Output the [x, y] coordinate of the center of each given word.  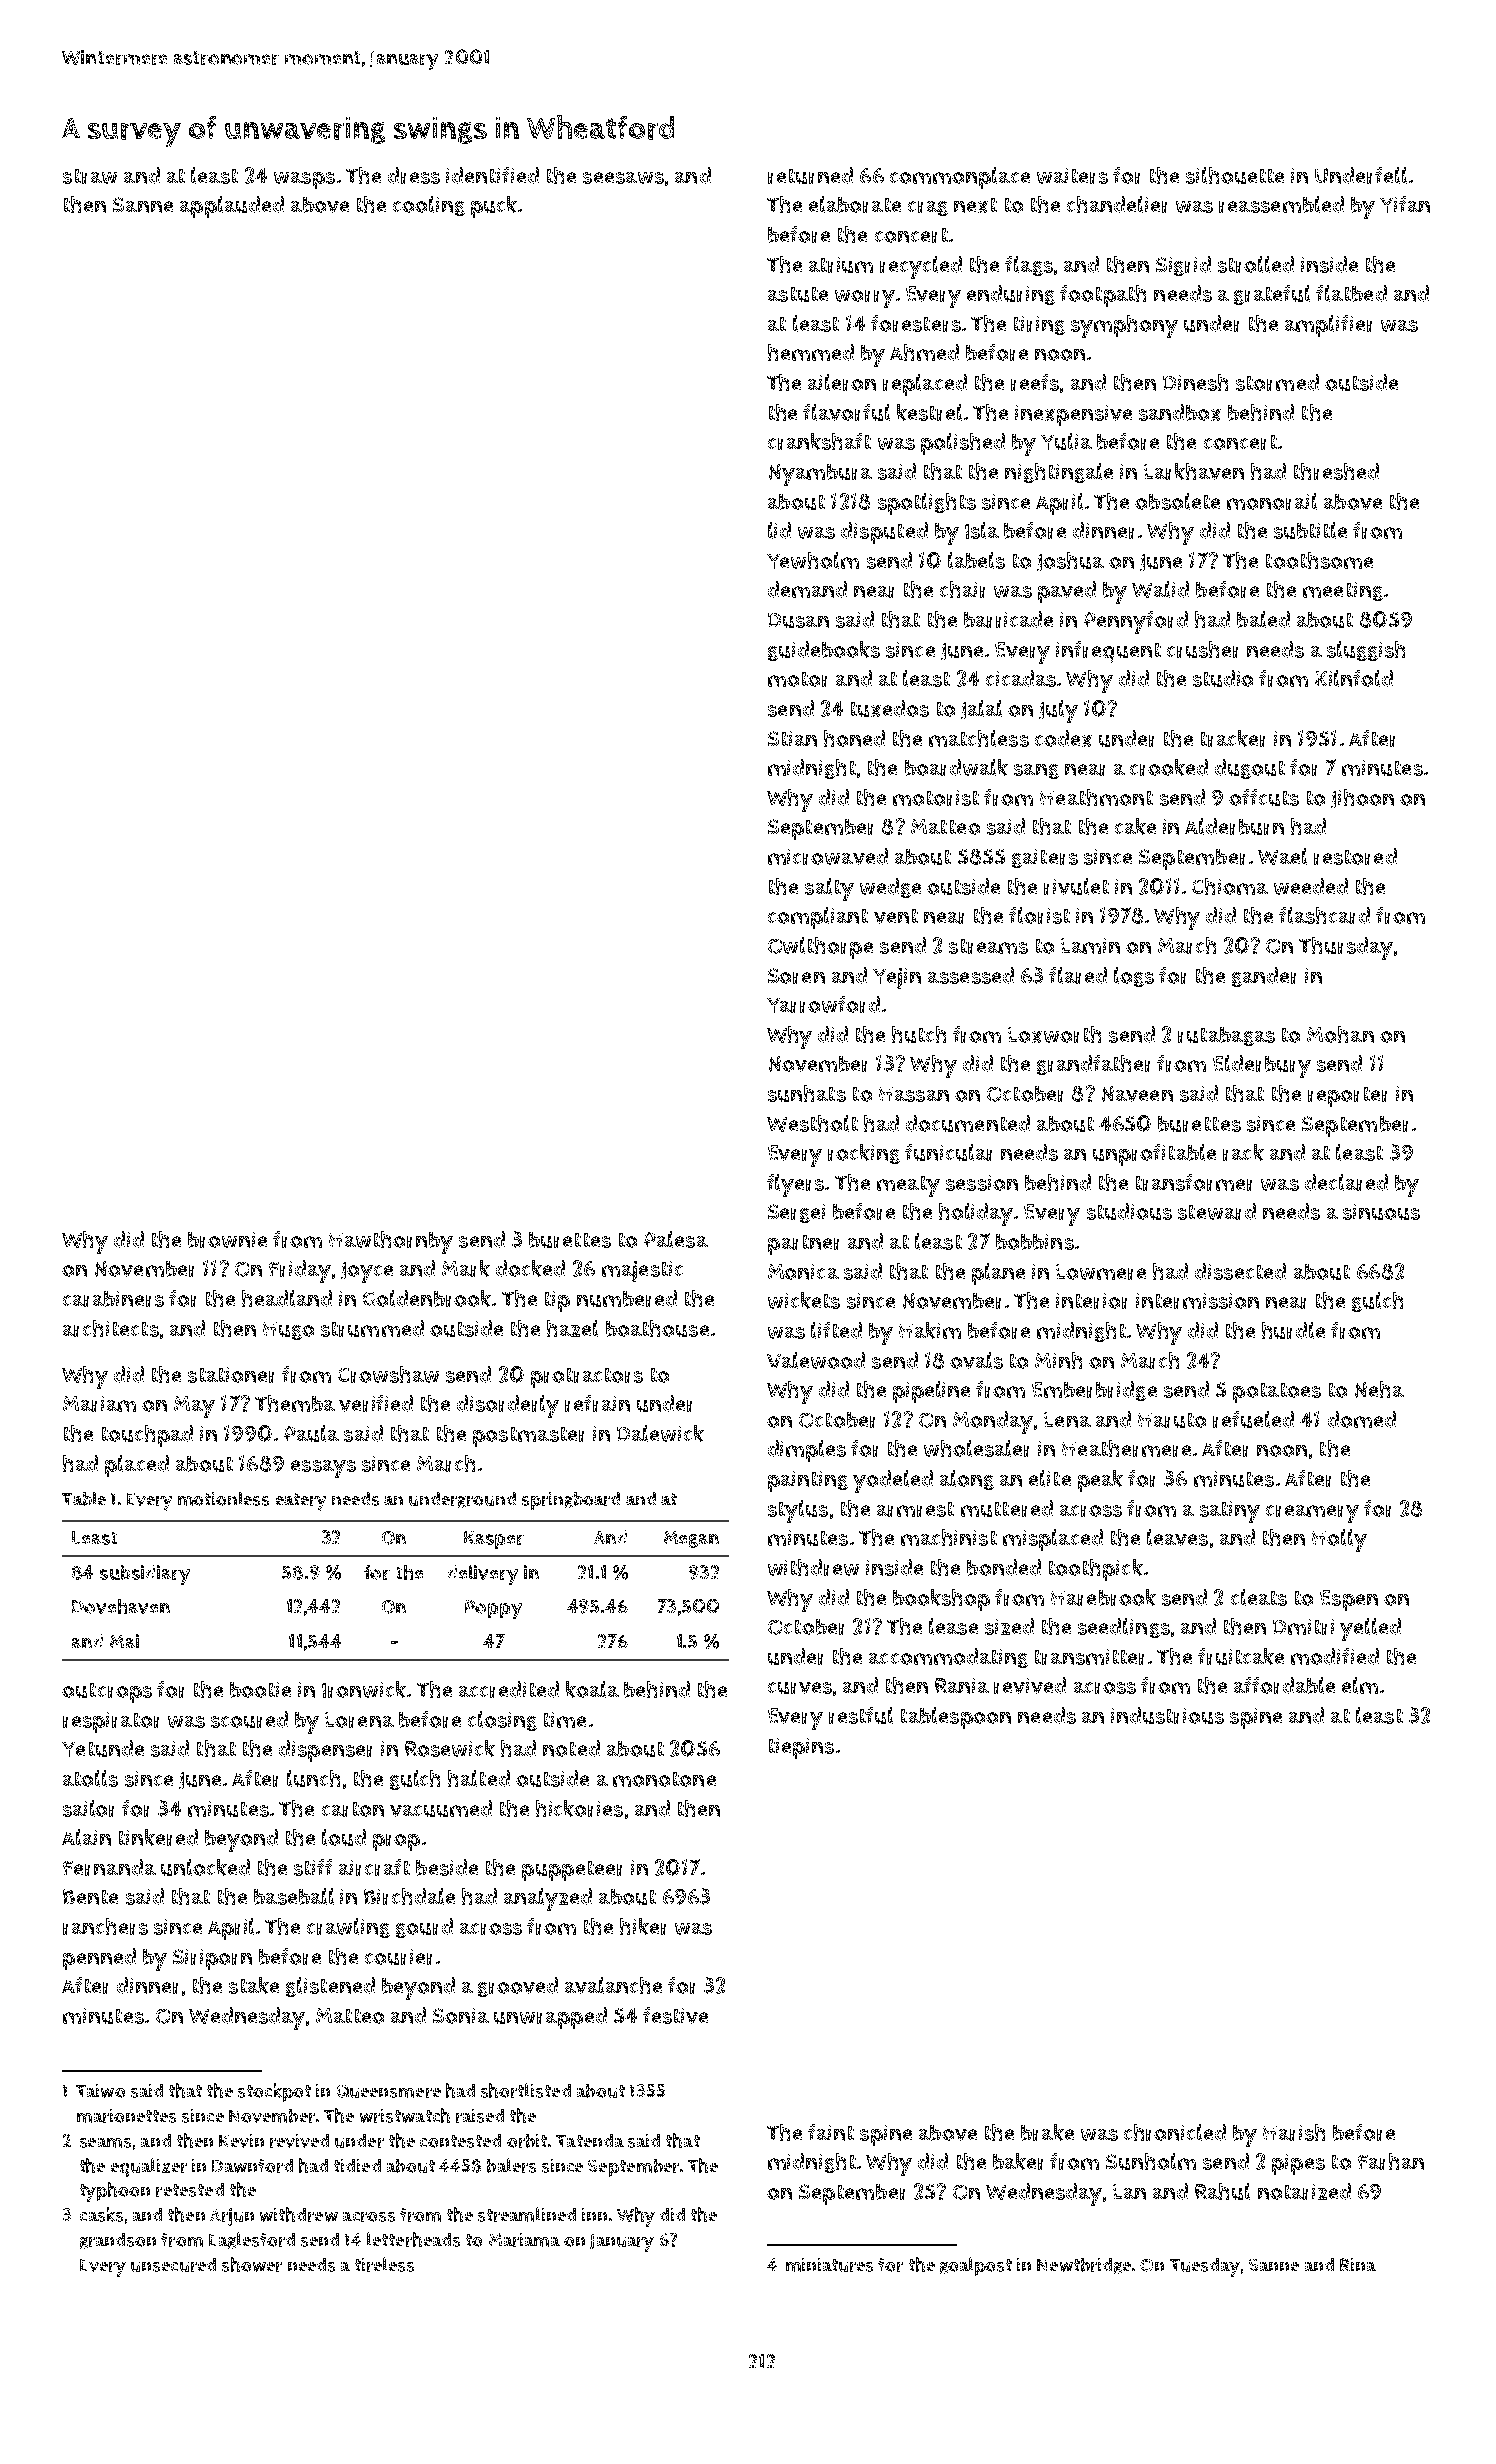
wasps [304, 180]
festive [675, 2015]
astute [798, 294]
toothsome [1319, 560]
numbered [627, 1298]
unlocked [205, 1867]
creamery [1312, 1514]
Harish [1294, 2132]
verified [376, 1403]
